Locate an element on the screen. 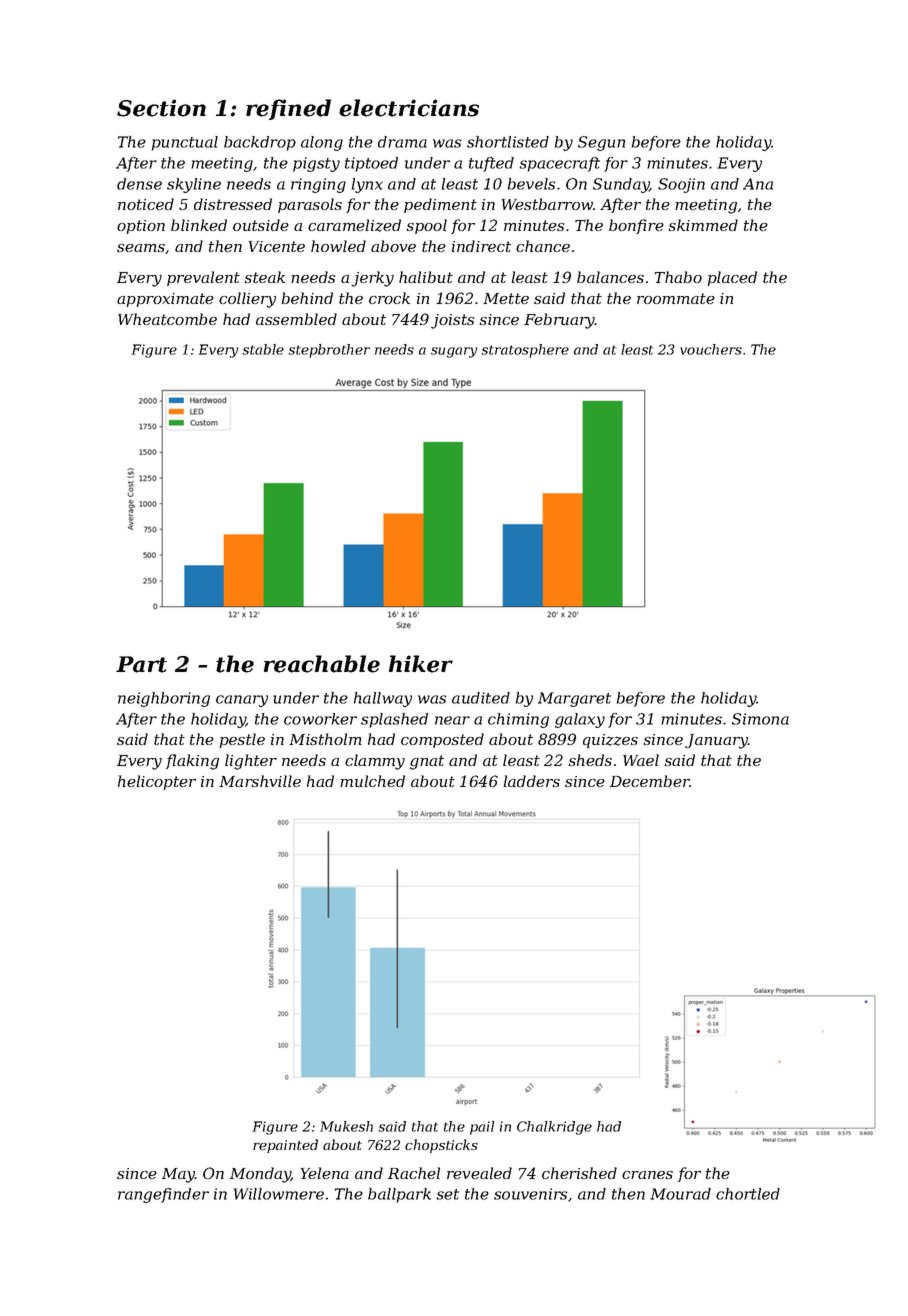 The image size is (908, 1316). Mukesh is located at coordinates (346, 1126).
